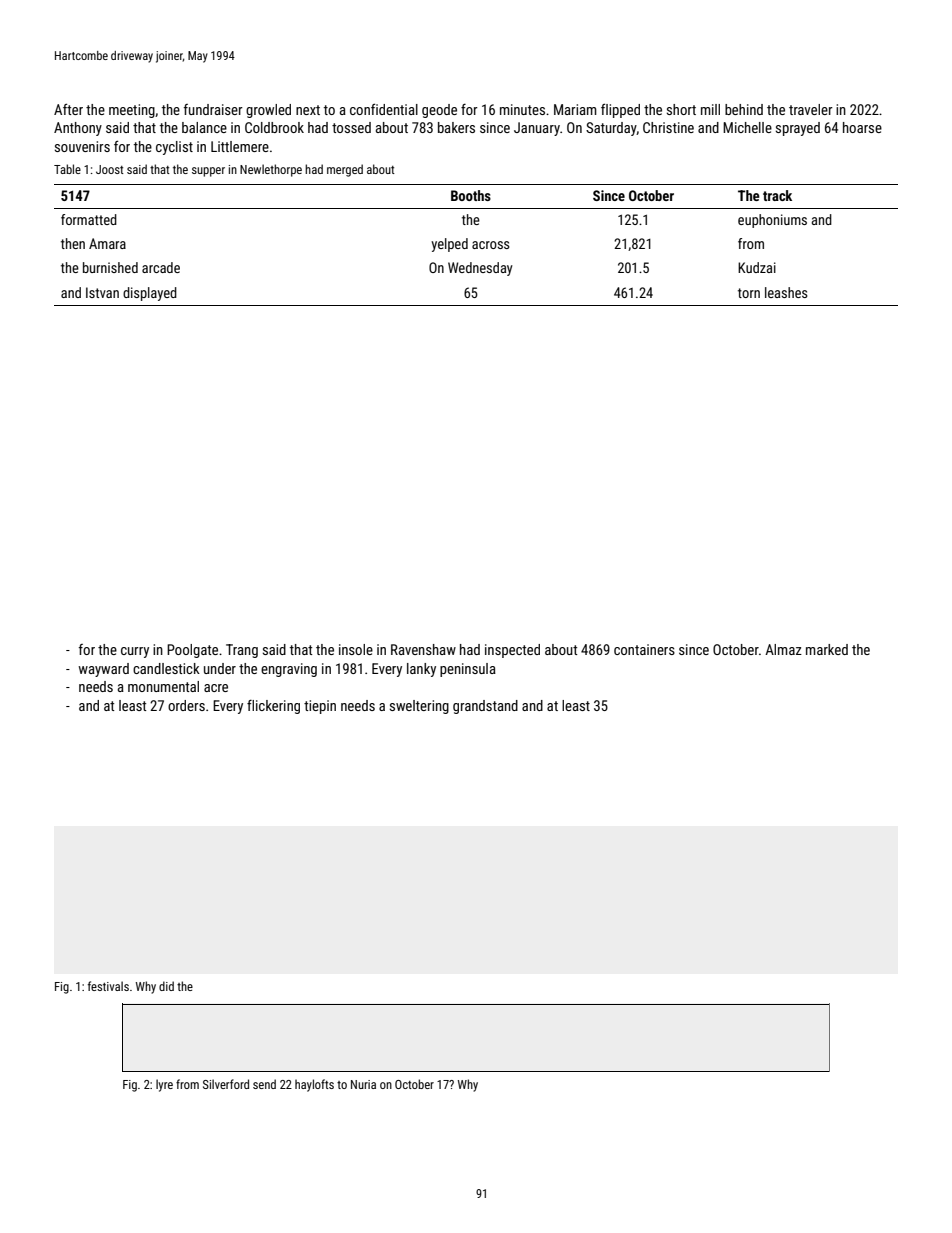 This image has height=1233, width=952. What do you see at coordinates (363, 1084) in the image?
I see `Nuria` at bounding box center [363, 1084].
